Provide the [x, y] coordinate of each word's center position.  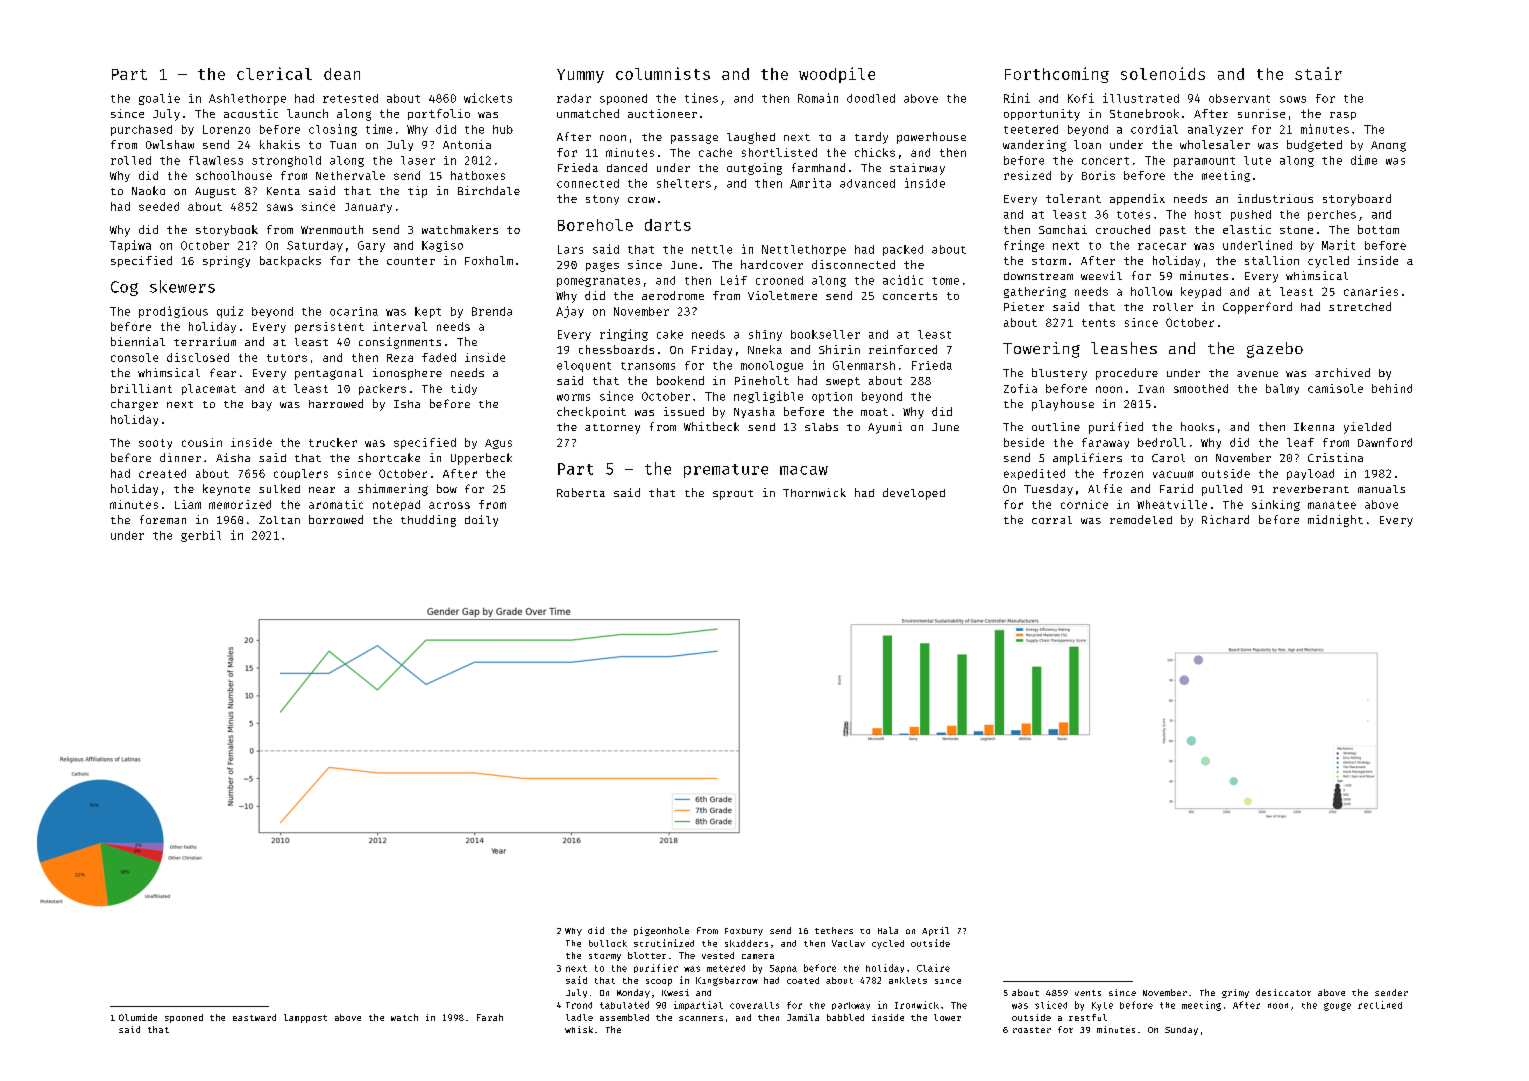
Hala [888, 930]
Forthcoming [1057, 75]
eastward [254, 1017]
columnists [663, 73]
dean [342, 74]
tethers [834, 930]
